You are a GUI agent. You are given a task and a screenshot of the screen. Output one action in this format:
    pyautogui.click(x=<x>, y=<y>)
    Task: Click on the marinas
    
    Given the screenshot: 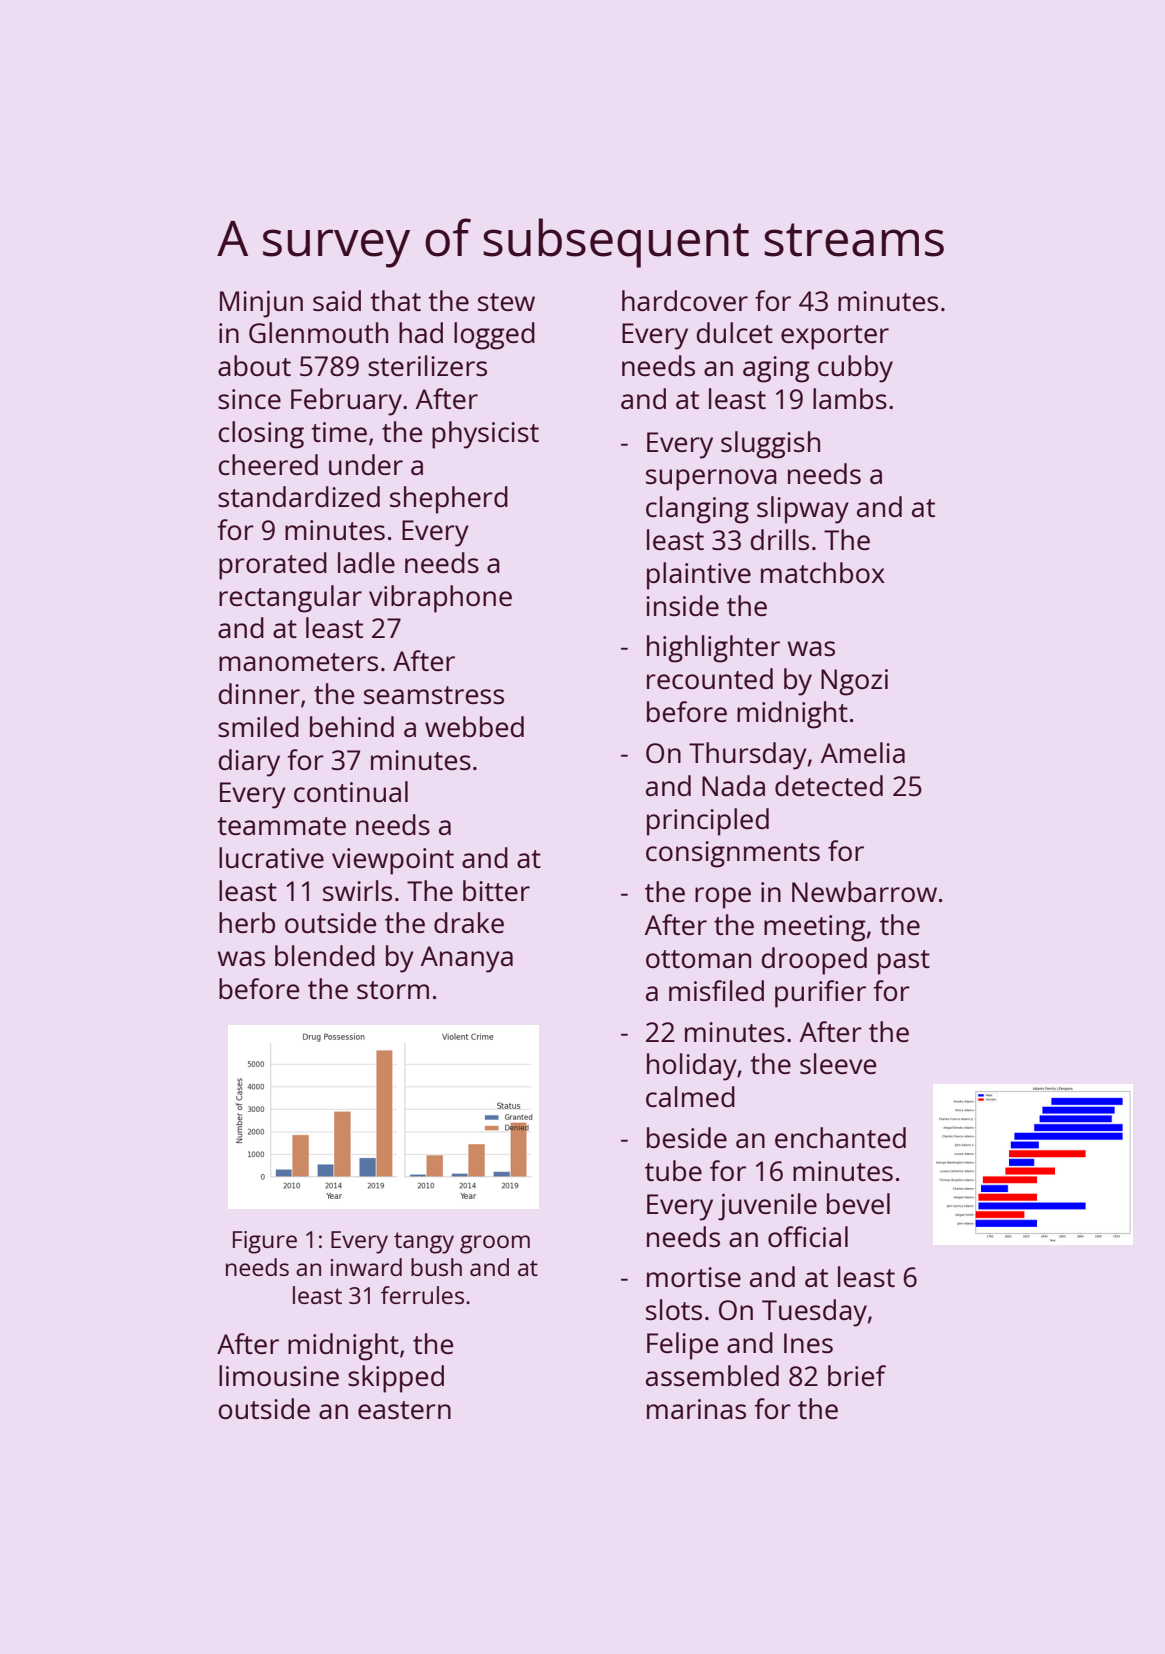 What is the action you would take?
    pyautogui.click(x=696, y=1409)
